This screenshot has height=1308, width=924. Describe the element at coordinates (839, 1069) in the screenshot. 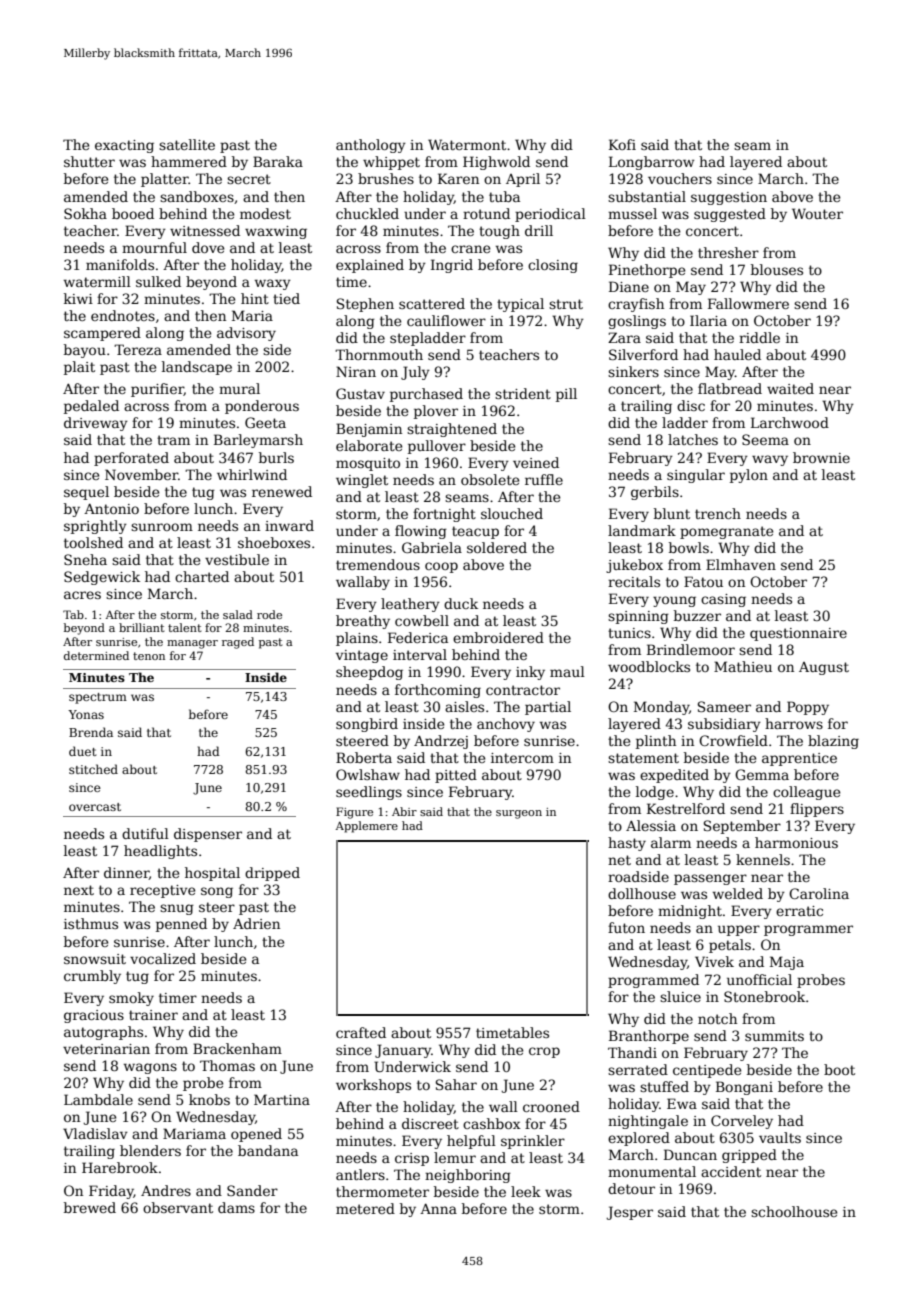

I see `boot` at that location.
